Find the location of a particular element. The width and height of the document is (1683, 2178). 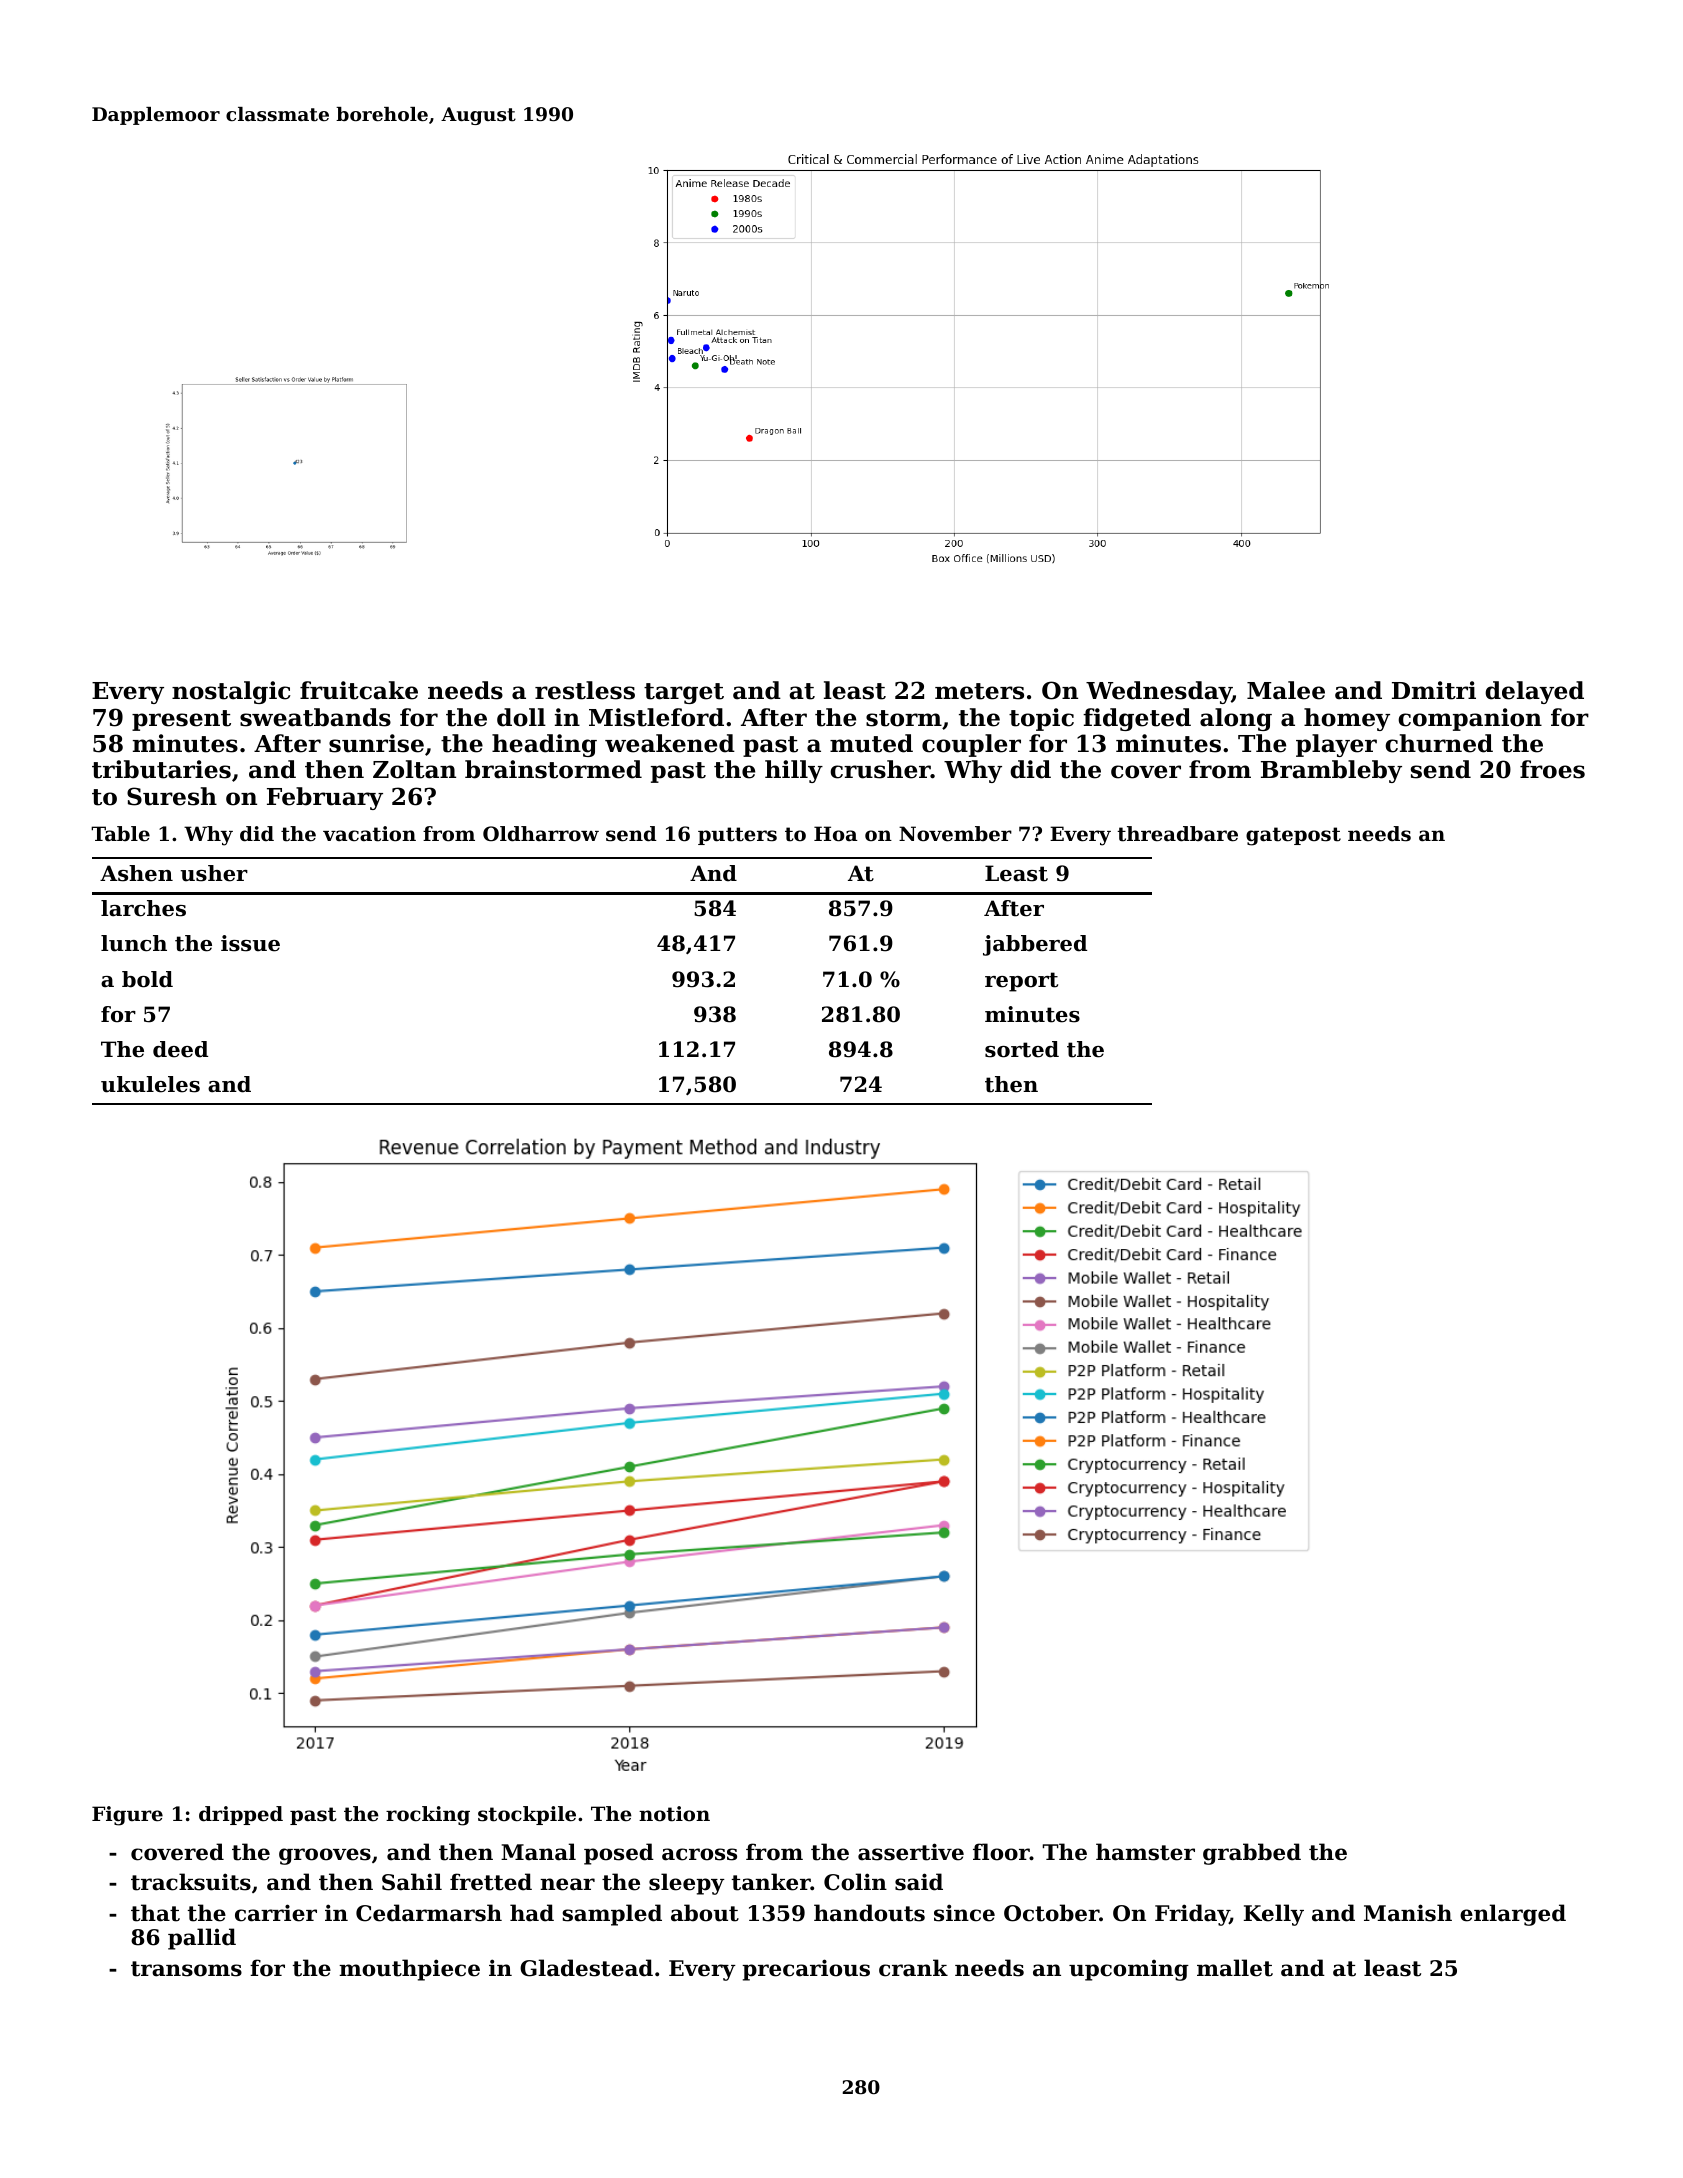

report is located at coordinates (1021, 982).
